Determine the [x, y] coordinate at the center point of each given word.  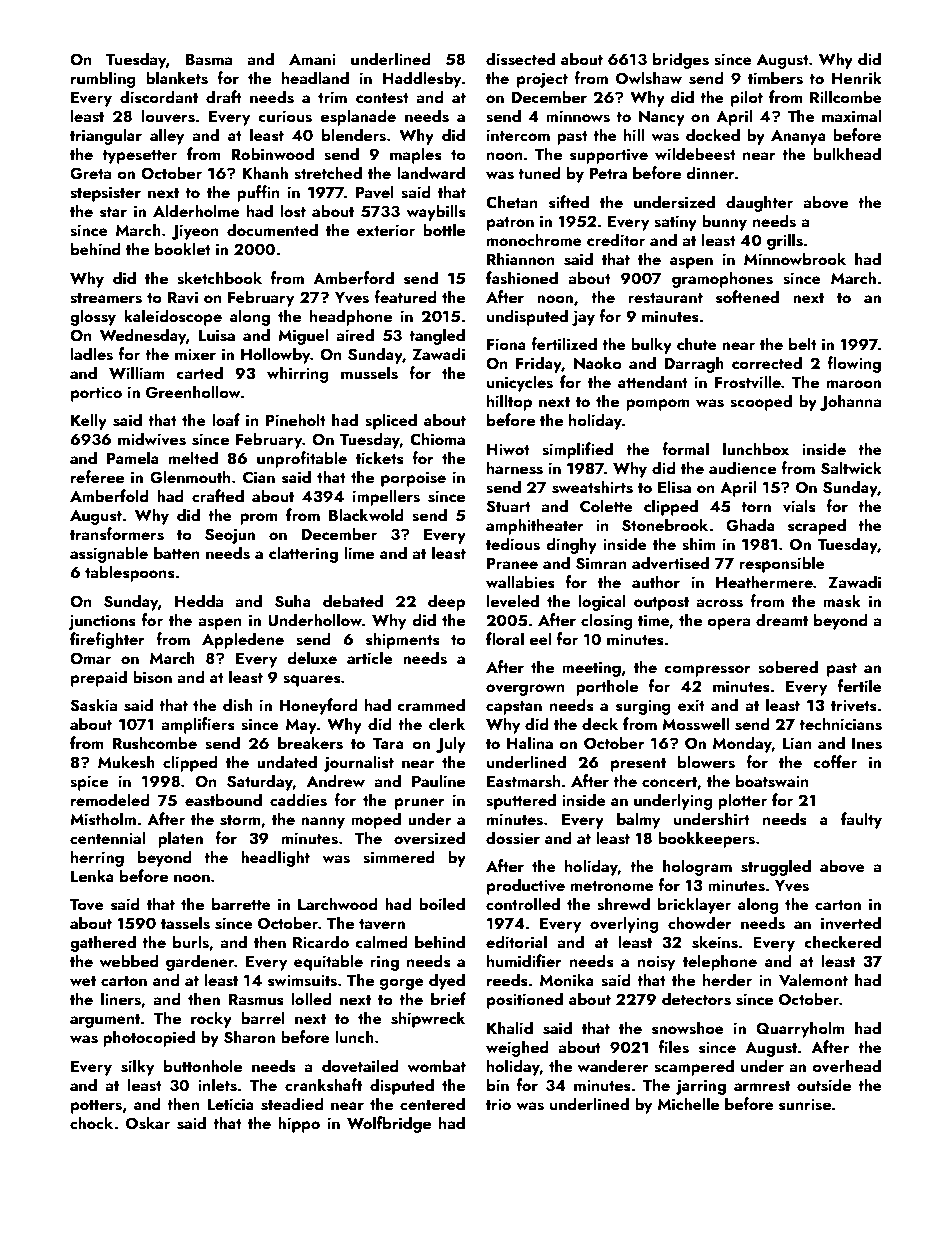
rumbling [103, 79]
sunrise [805, 1104]
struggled [776, 867]
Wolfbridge [389, 1124]
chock [91, 1122]
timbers [775, 78]
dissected [520, 59]
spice [89, 783]
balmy [638, 820]
